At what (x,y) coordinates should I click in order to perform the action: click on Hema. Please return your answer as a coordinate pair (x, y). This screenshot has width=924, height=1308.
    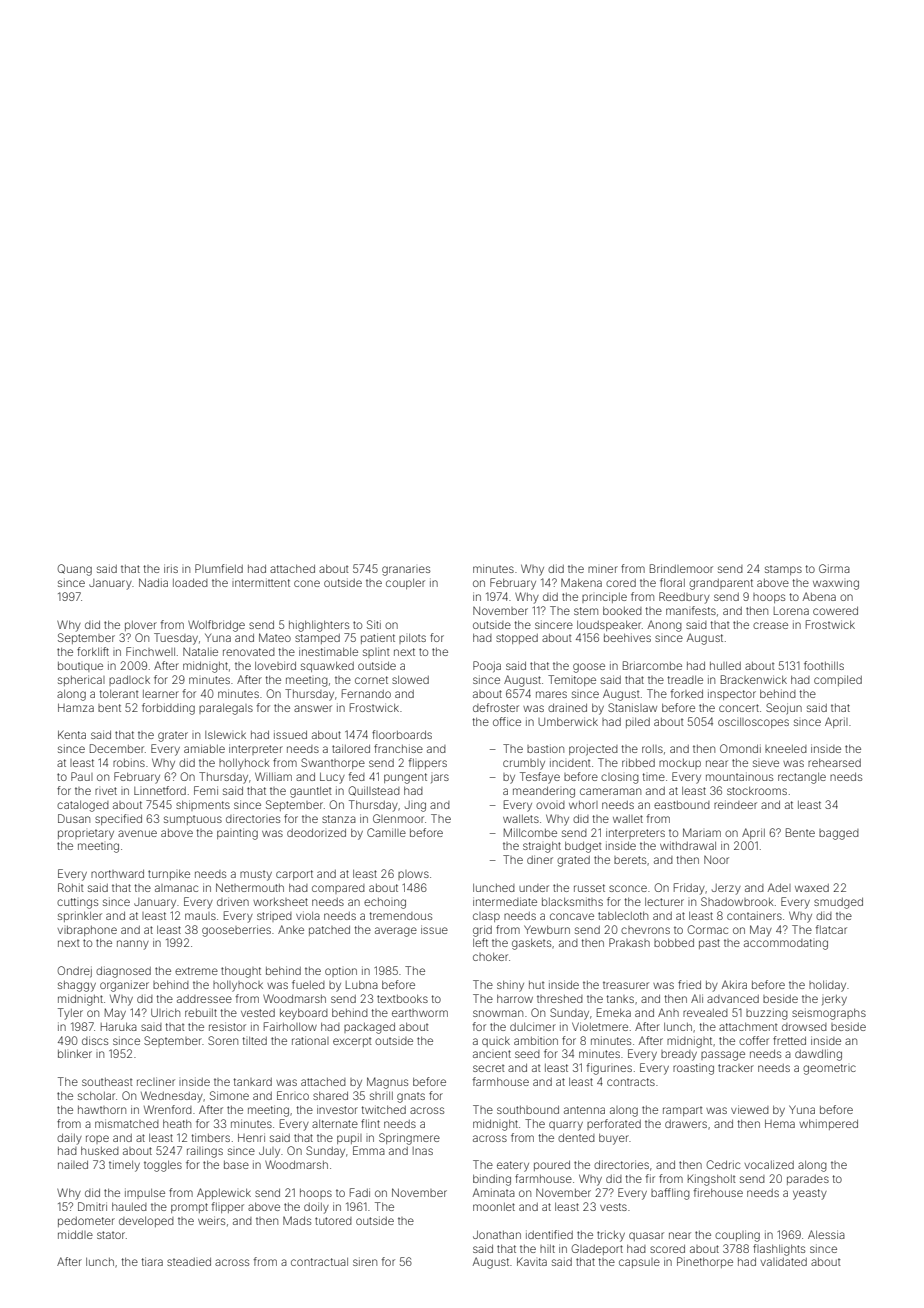
    Looking at the image, I should click on (780, 1124).
